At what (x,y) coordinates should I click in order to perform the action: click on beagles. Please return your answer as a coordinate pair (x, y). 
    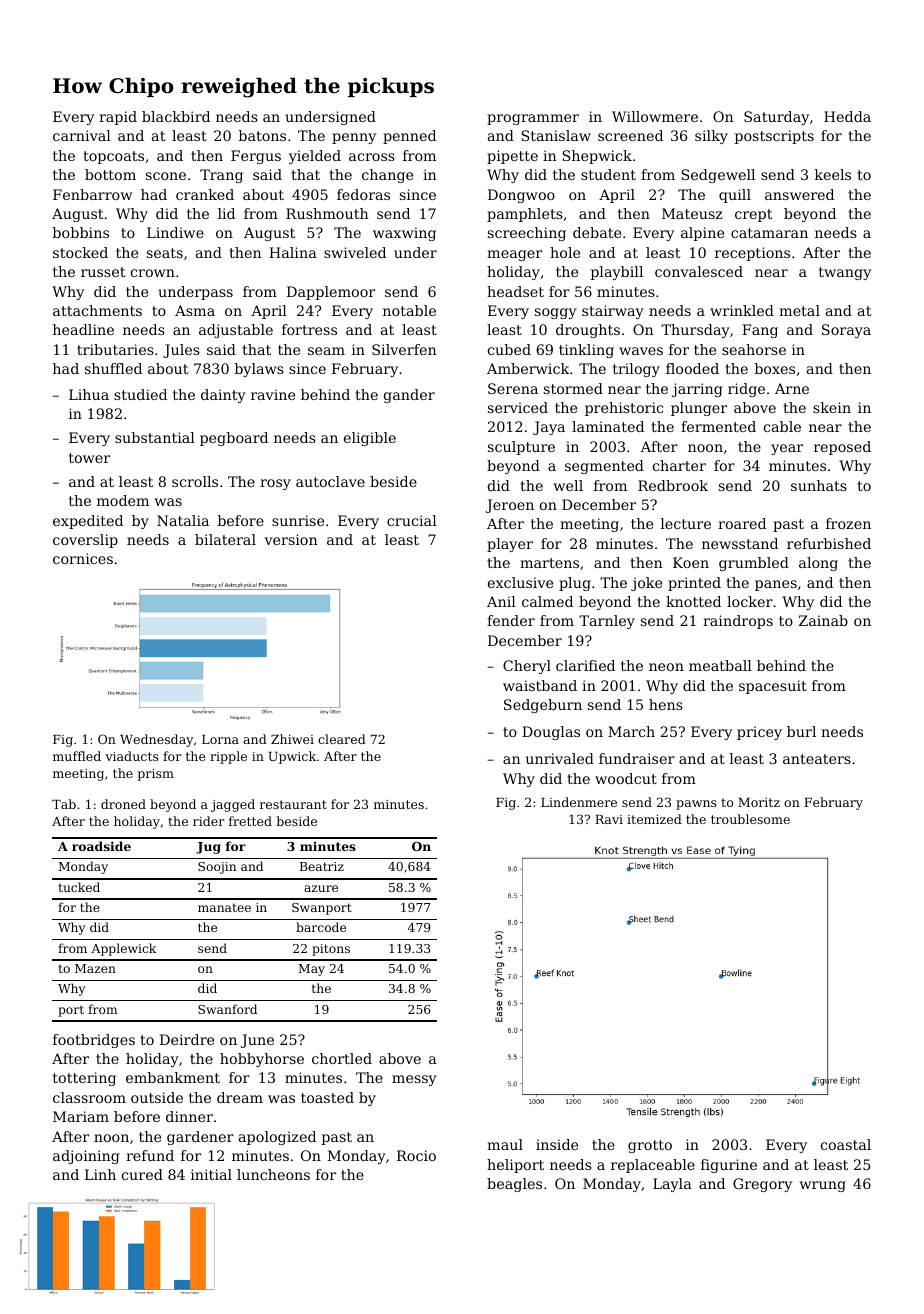
    Looking at the image, I should click on (514, 1185).
